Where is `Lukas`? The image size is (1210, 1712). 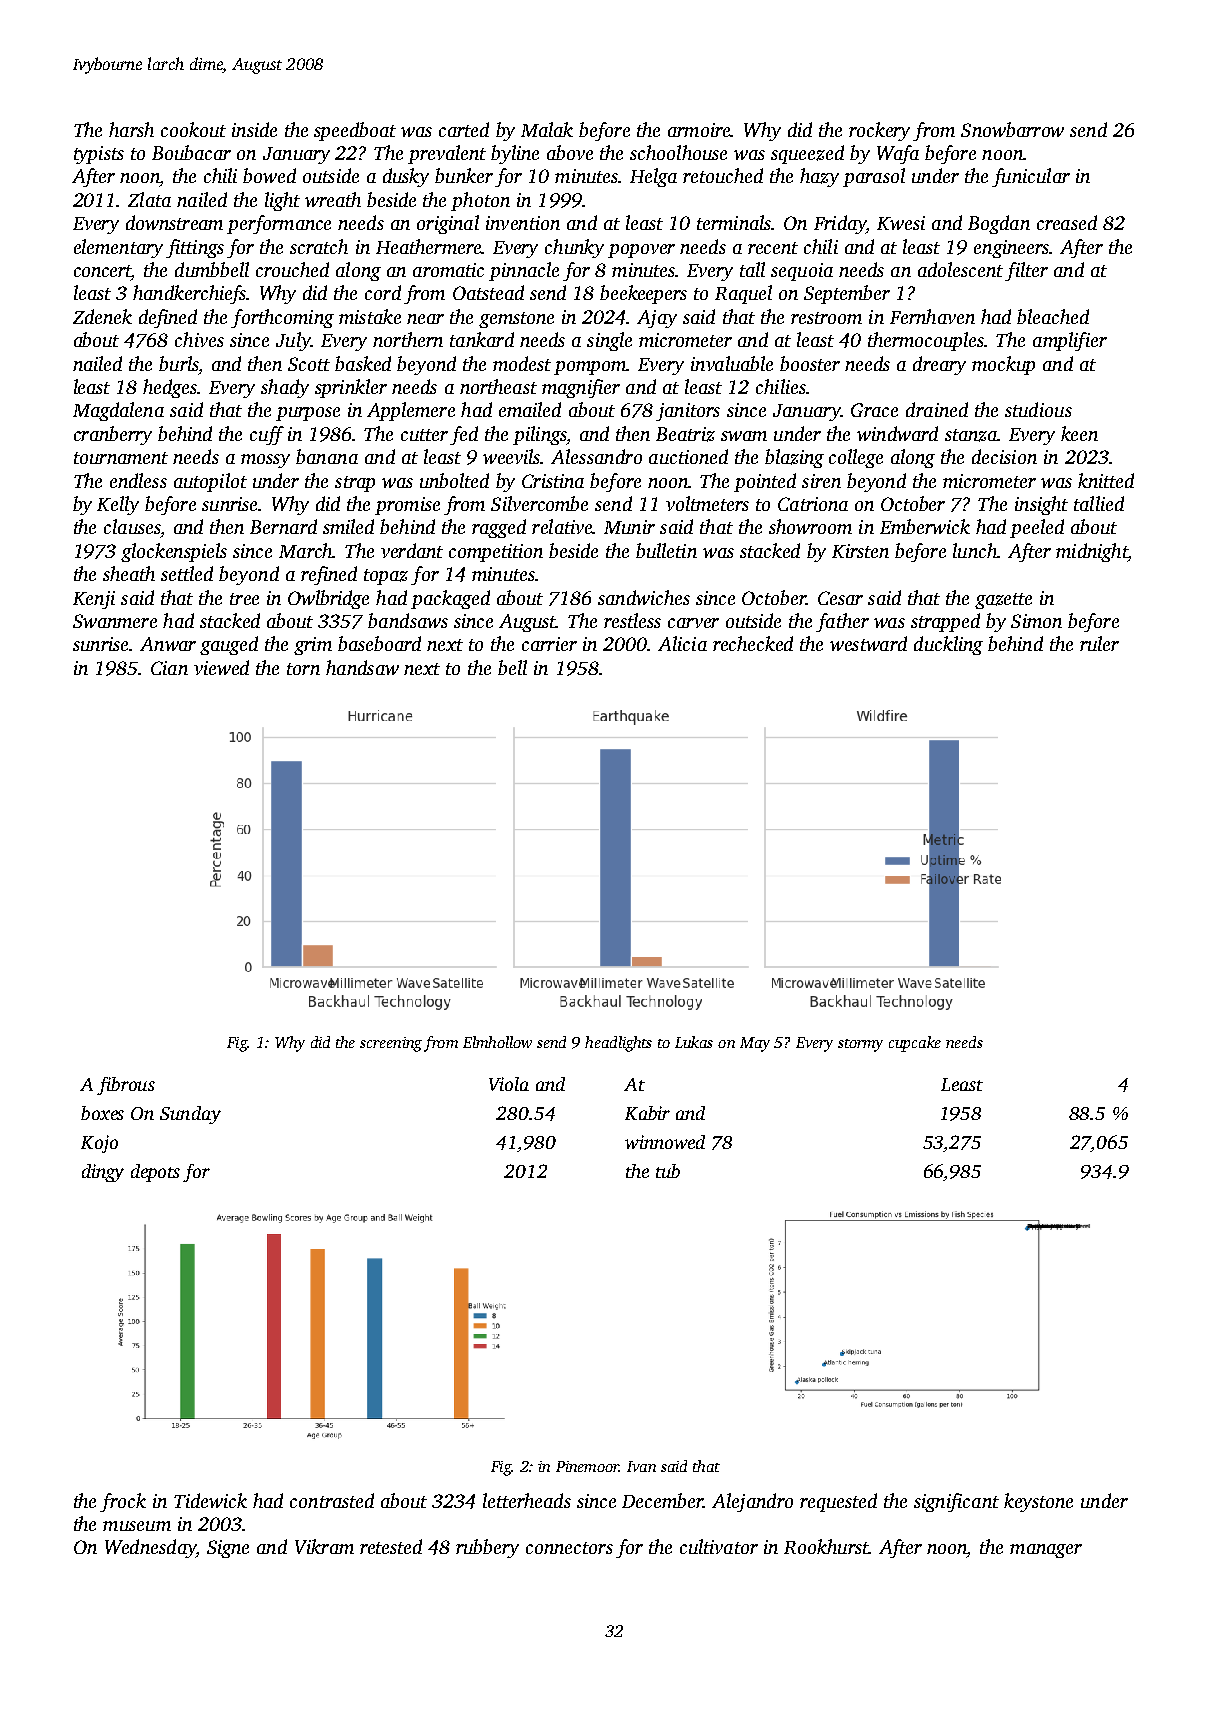 Lukas is located at coordinates (694, 1042).
